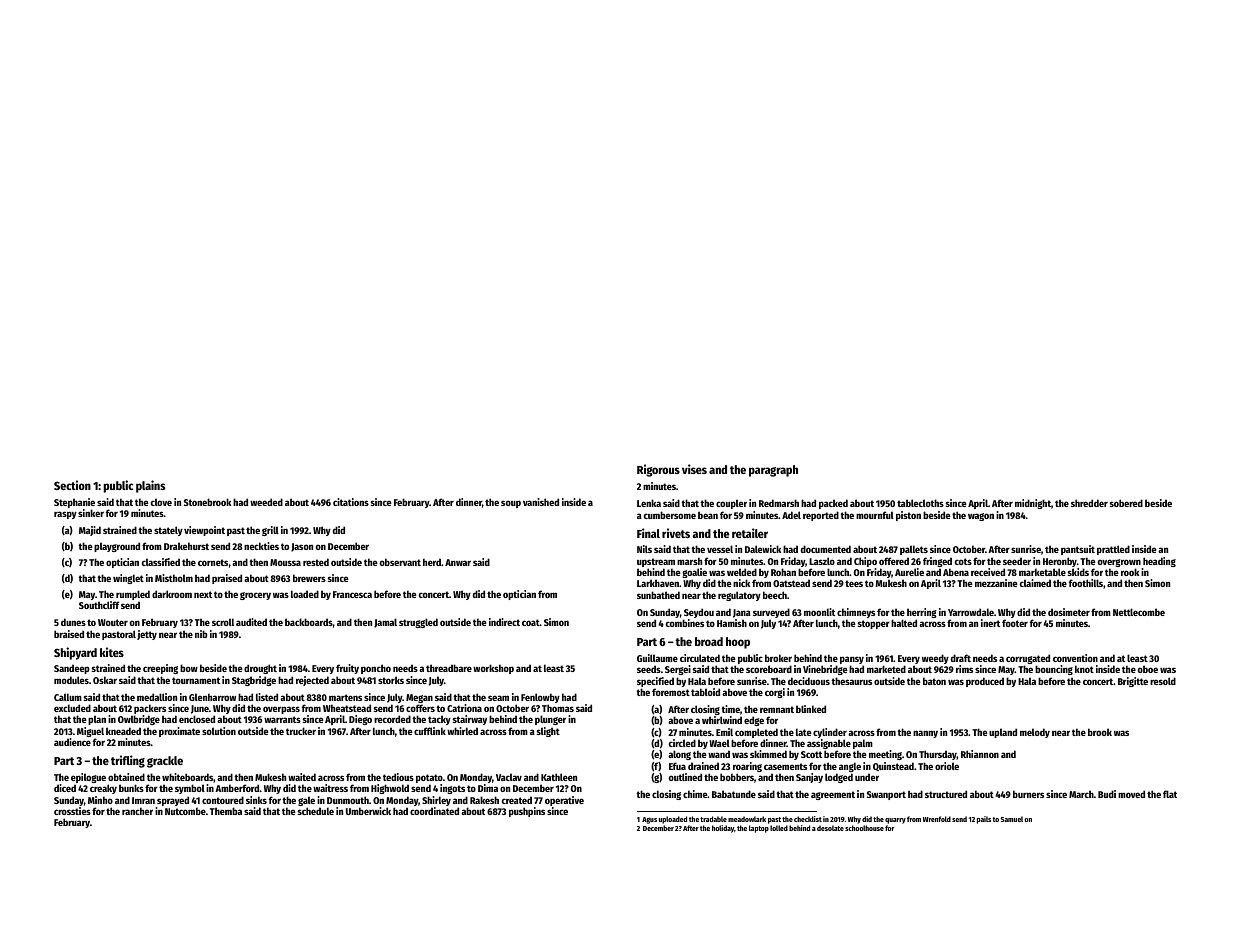 The image size is (1233, 952). Describe the element at coordinates (771, 613) in the screenshot. I see `surveyed` at that location.
